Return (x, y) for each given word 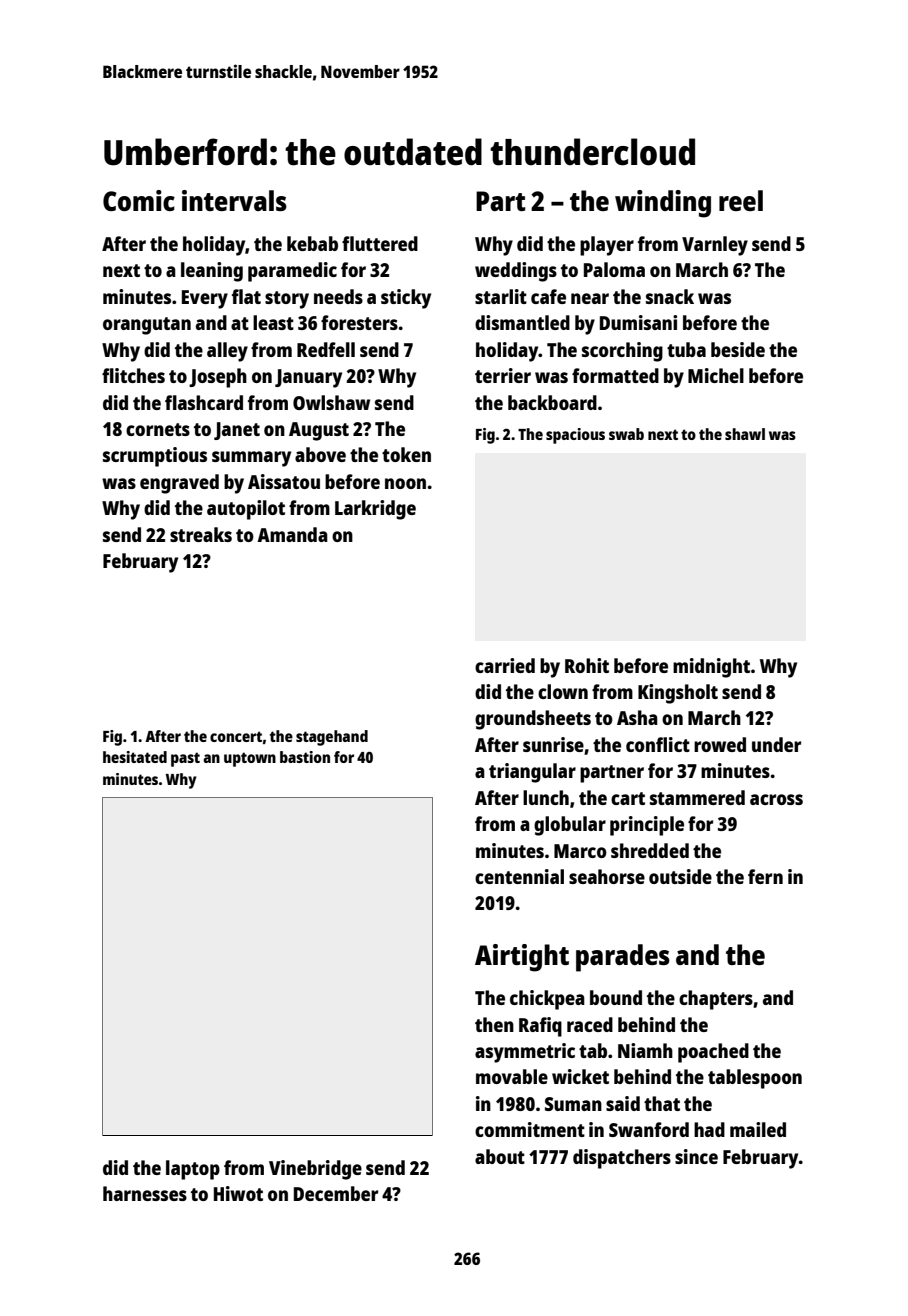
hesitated (135, 757)
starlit (501, 296)
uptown (250, 759)
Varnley (715, 246)
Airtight (522, 958)
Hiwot (238, 1193)
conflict (658, 744)
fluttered (380, 243)
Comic (139, 200)
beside (738, 349)
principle (647, 826)
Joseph (218, 378)
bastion (305, 757)
